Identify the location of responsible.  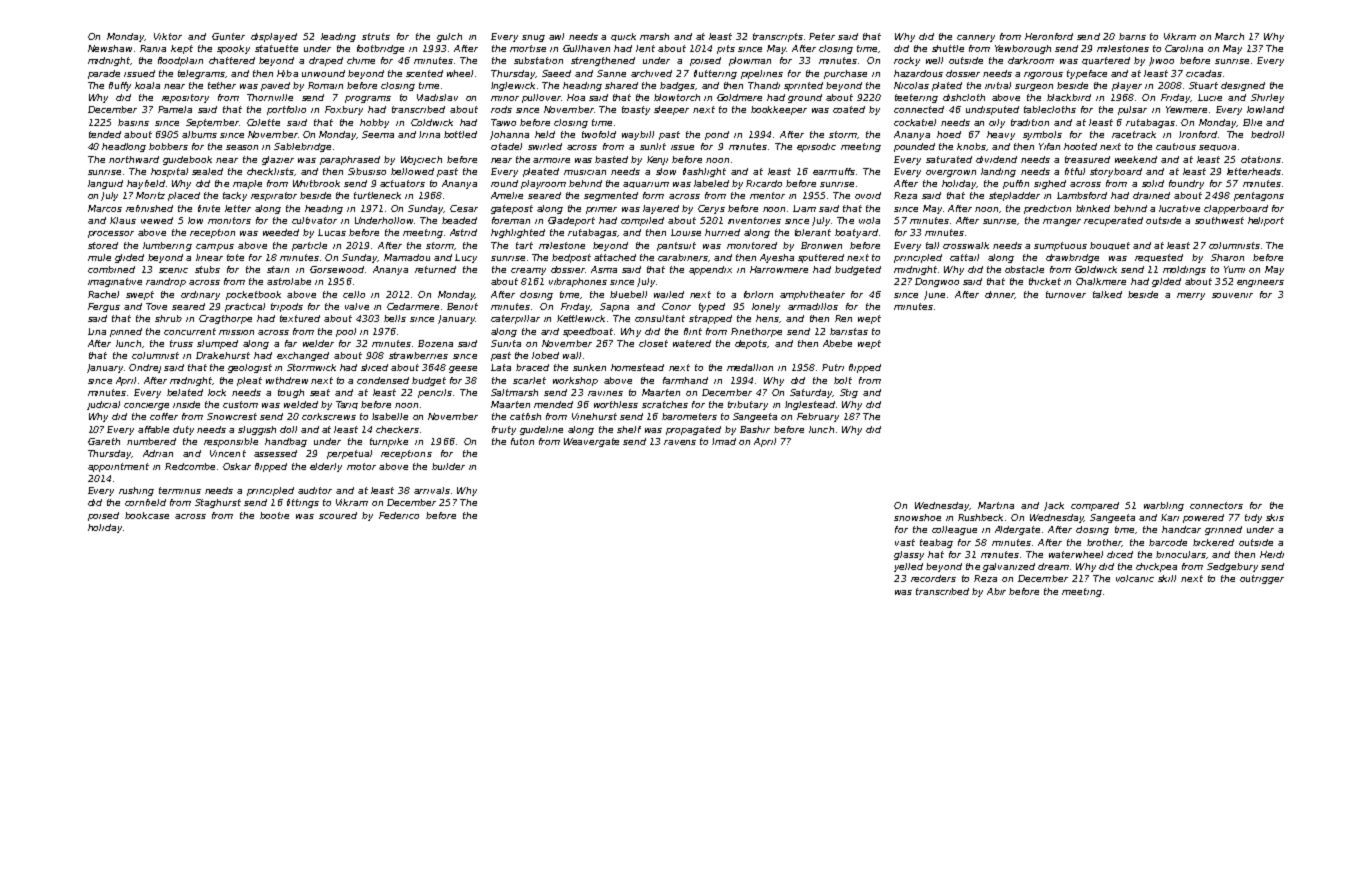
(231, 442).
